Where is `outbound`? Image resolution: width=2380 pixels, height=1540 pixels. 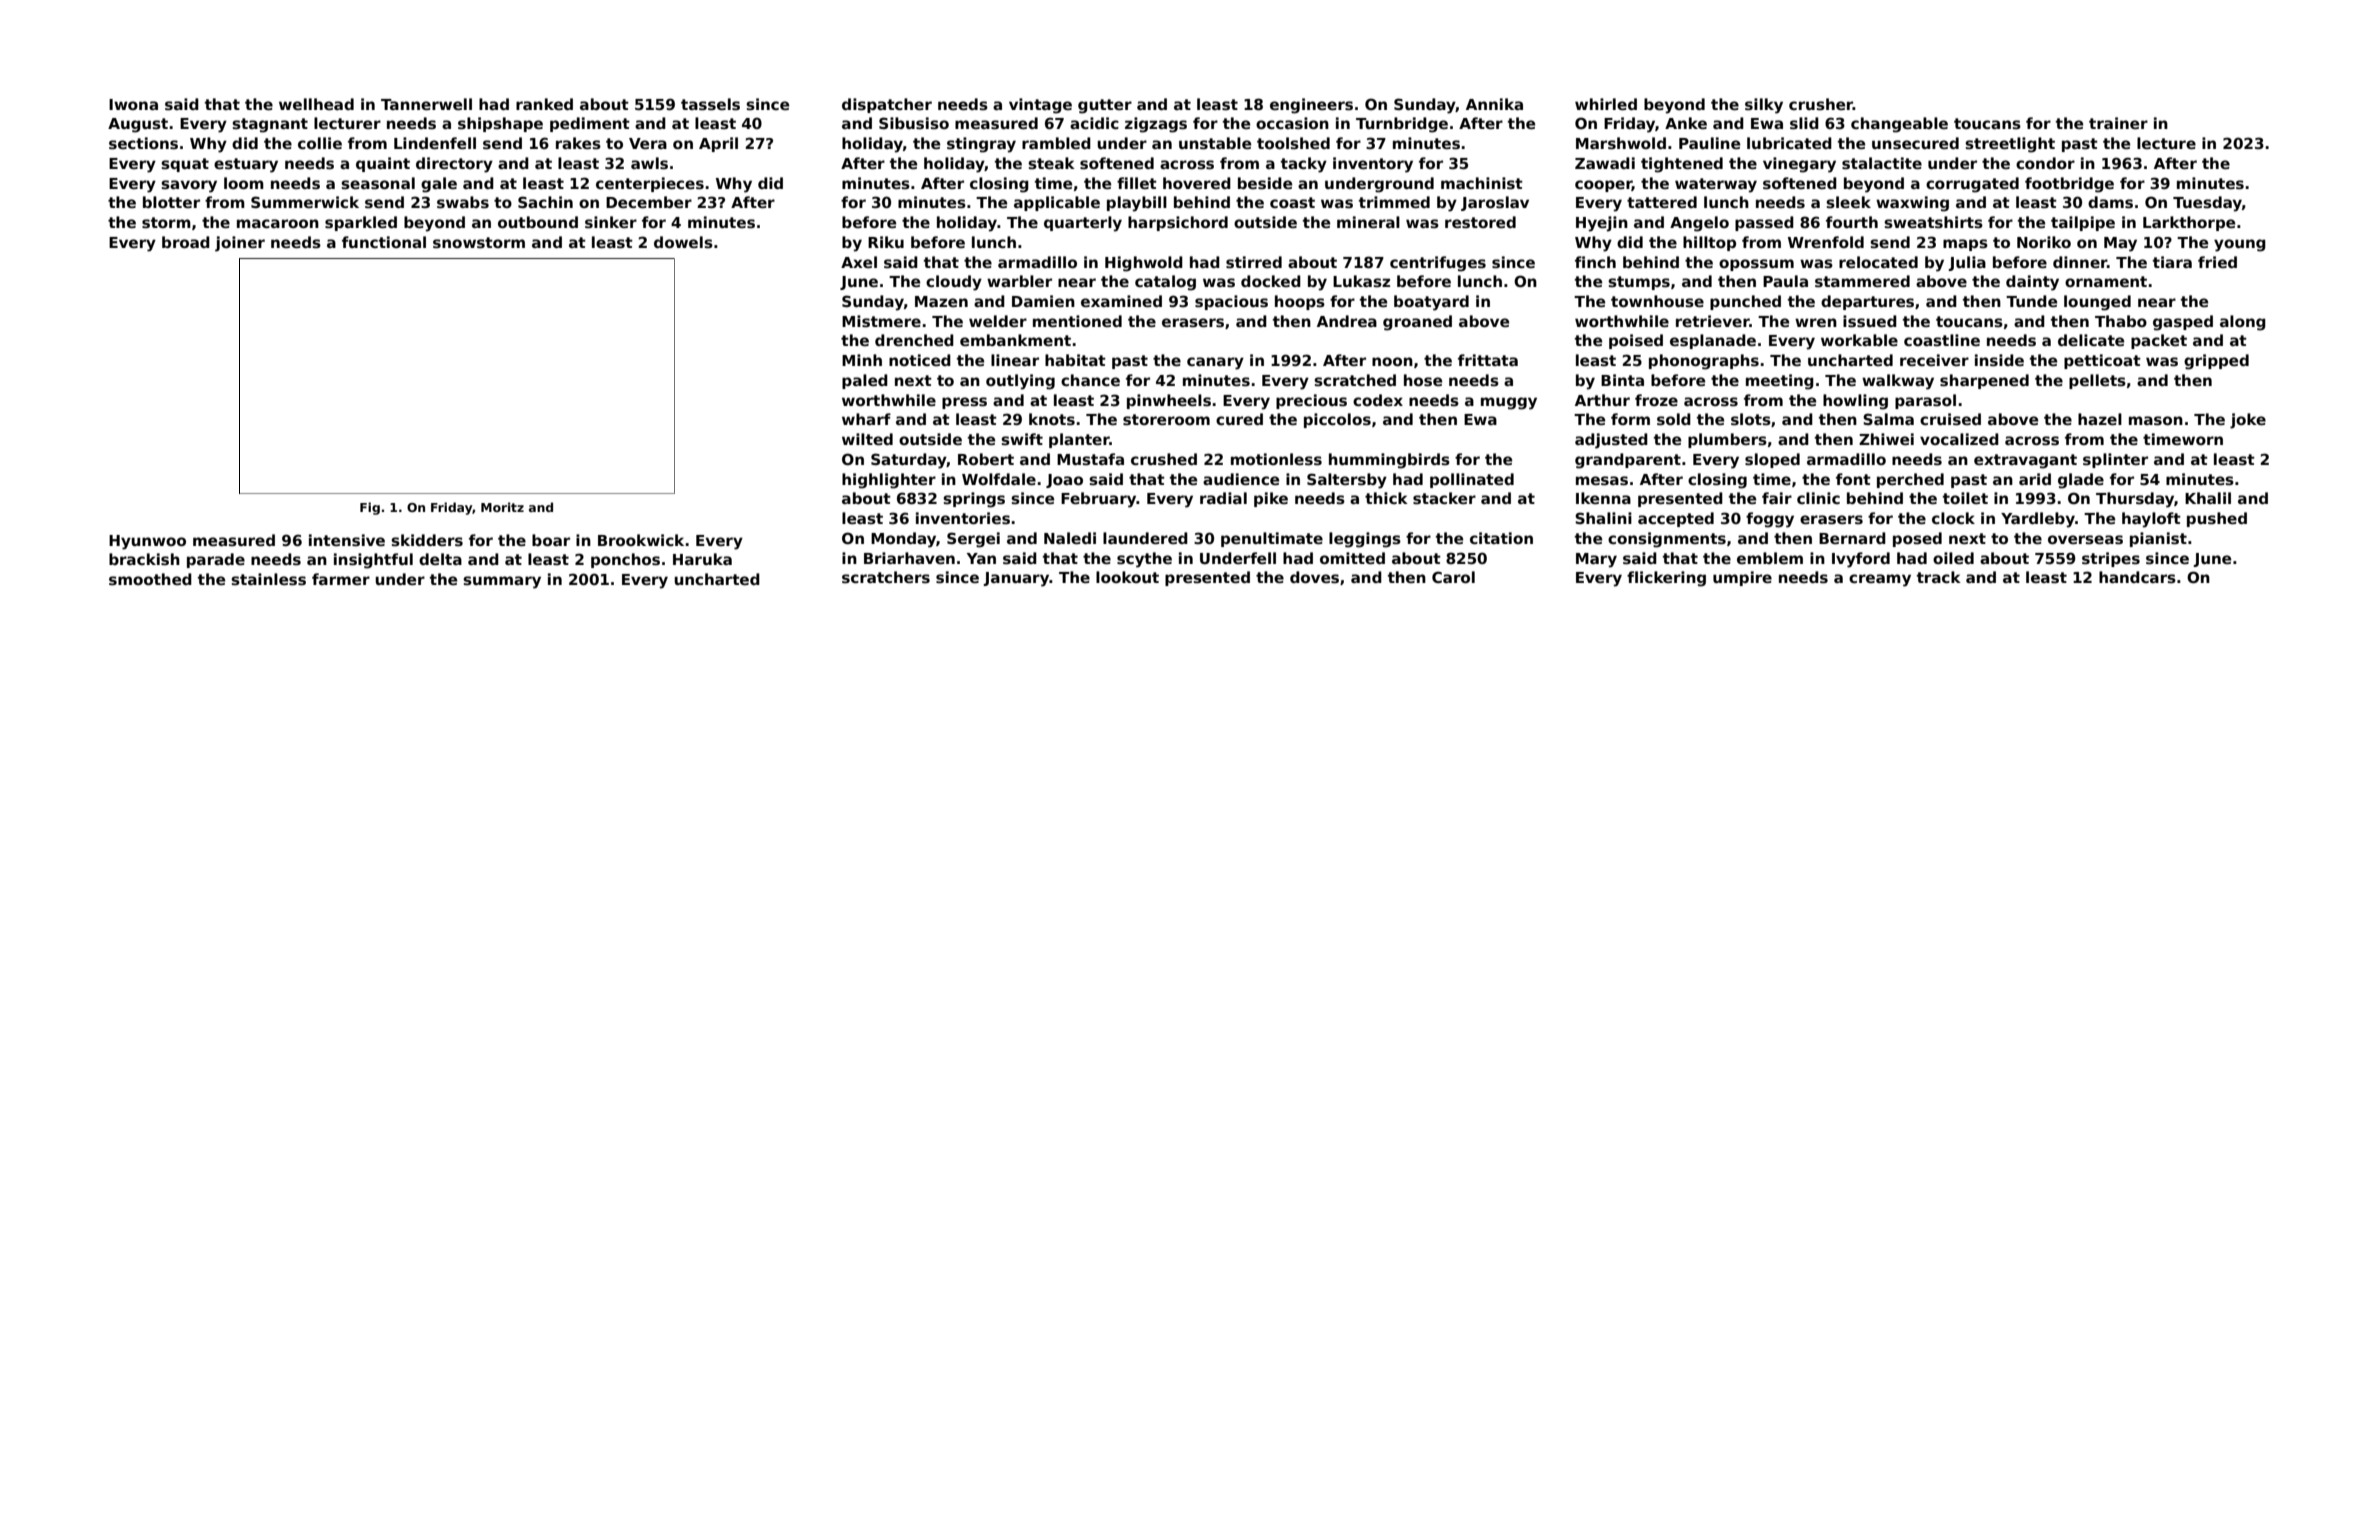 outbound is located at coordinates (538, 222).
